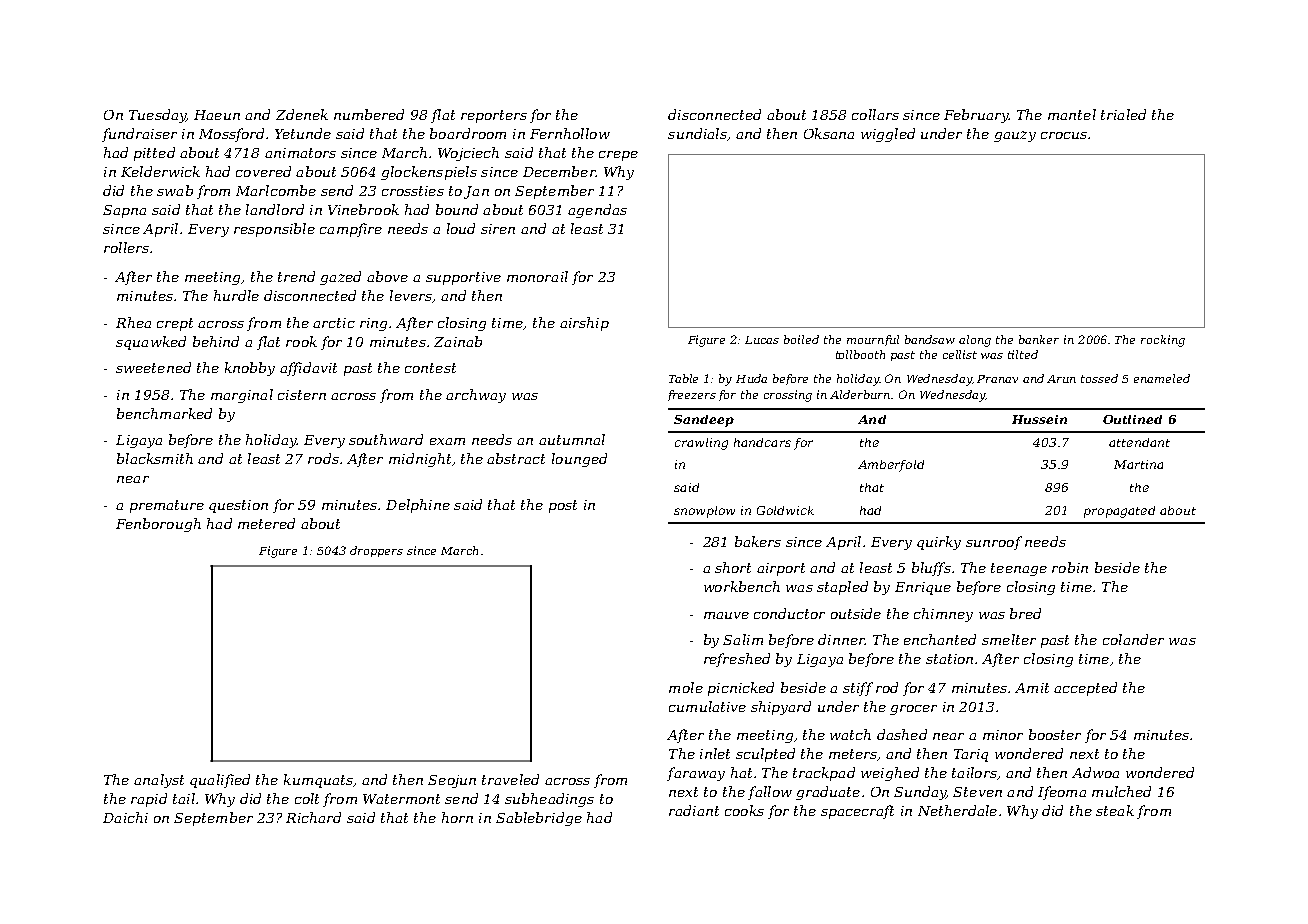 This page has height=924, width=1308. I want to click on colander, so click(1133, 639).
